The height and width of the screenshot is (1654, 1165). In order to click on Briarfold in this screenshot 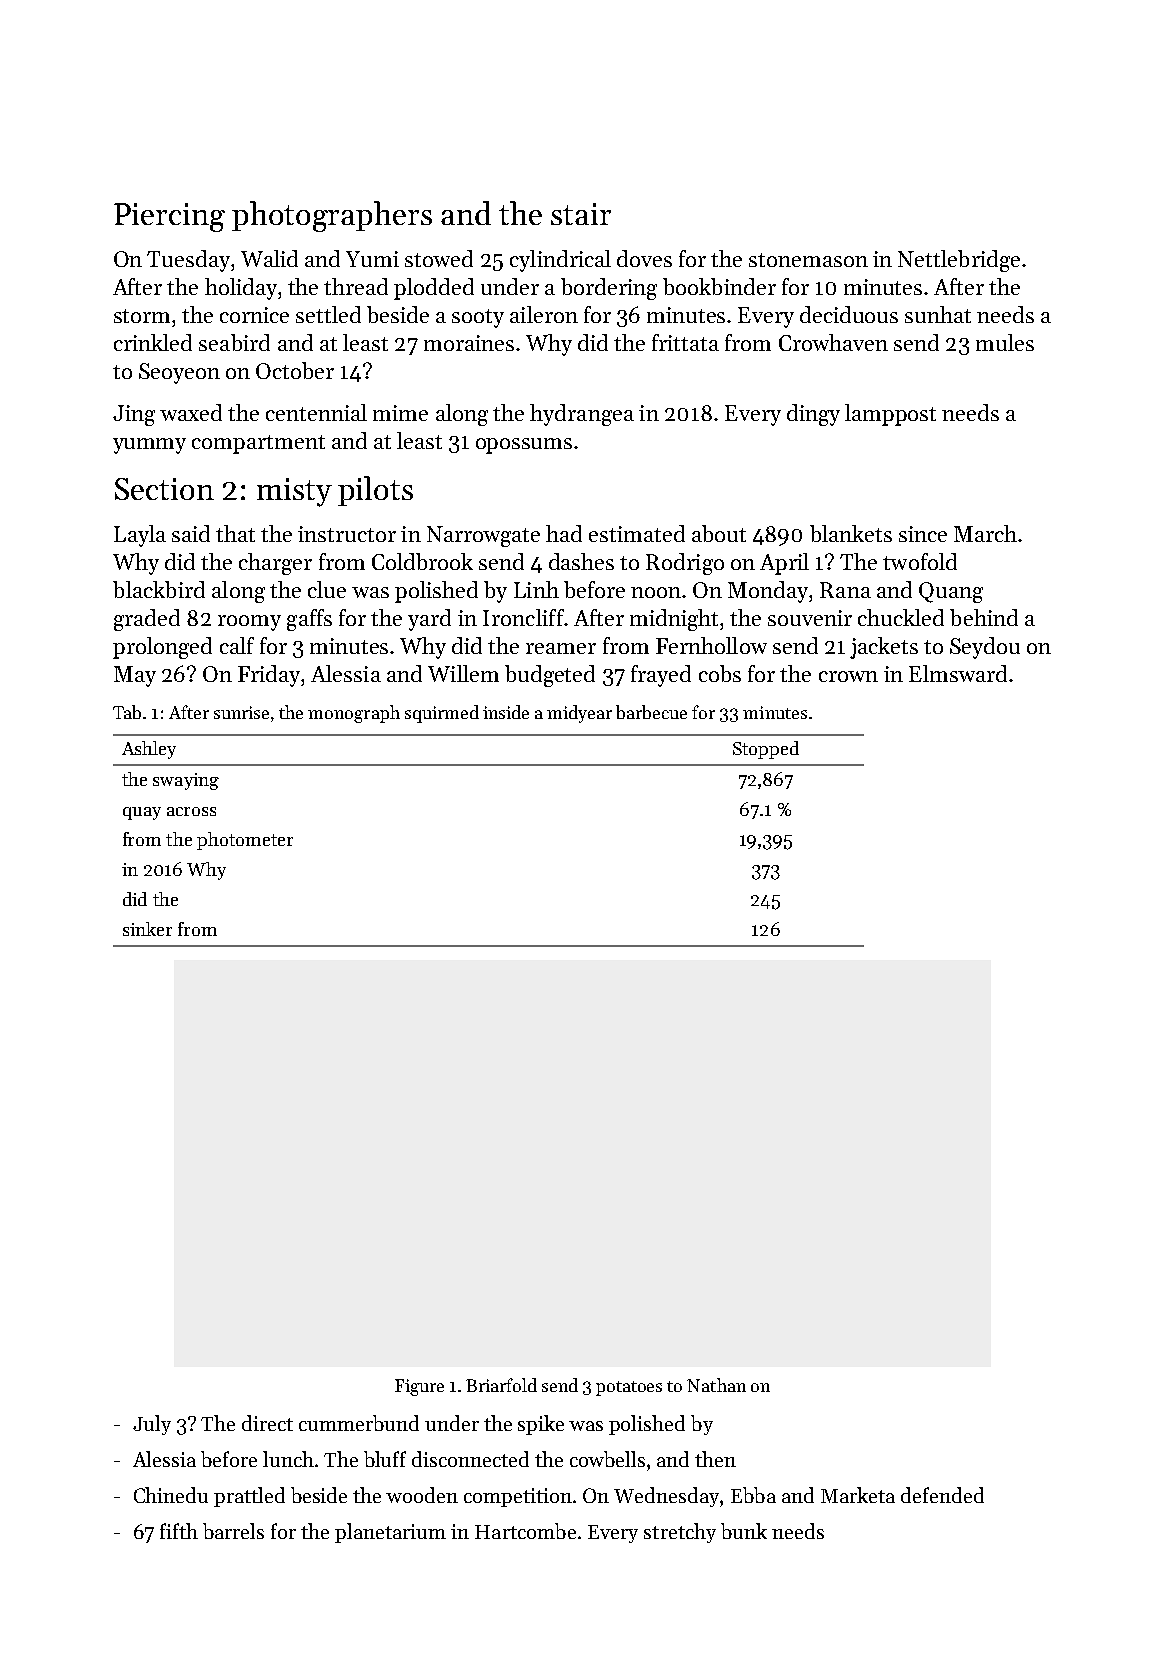, I will do `click(501, 1385)`.
